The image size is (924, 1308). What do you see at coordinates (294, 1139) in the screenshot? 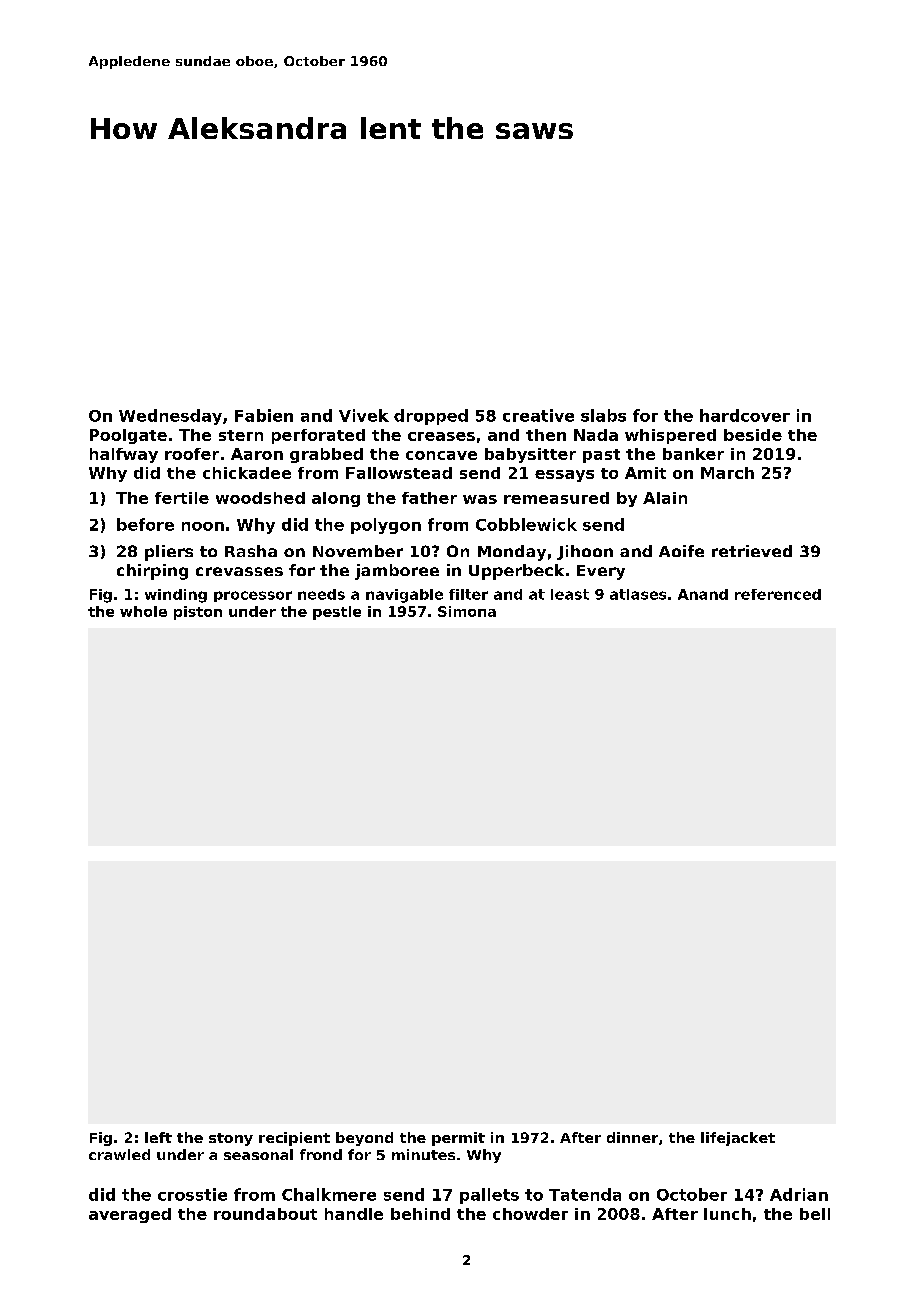
I see `recipient` at bounding box center [294, 1139].
